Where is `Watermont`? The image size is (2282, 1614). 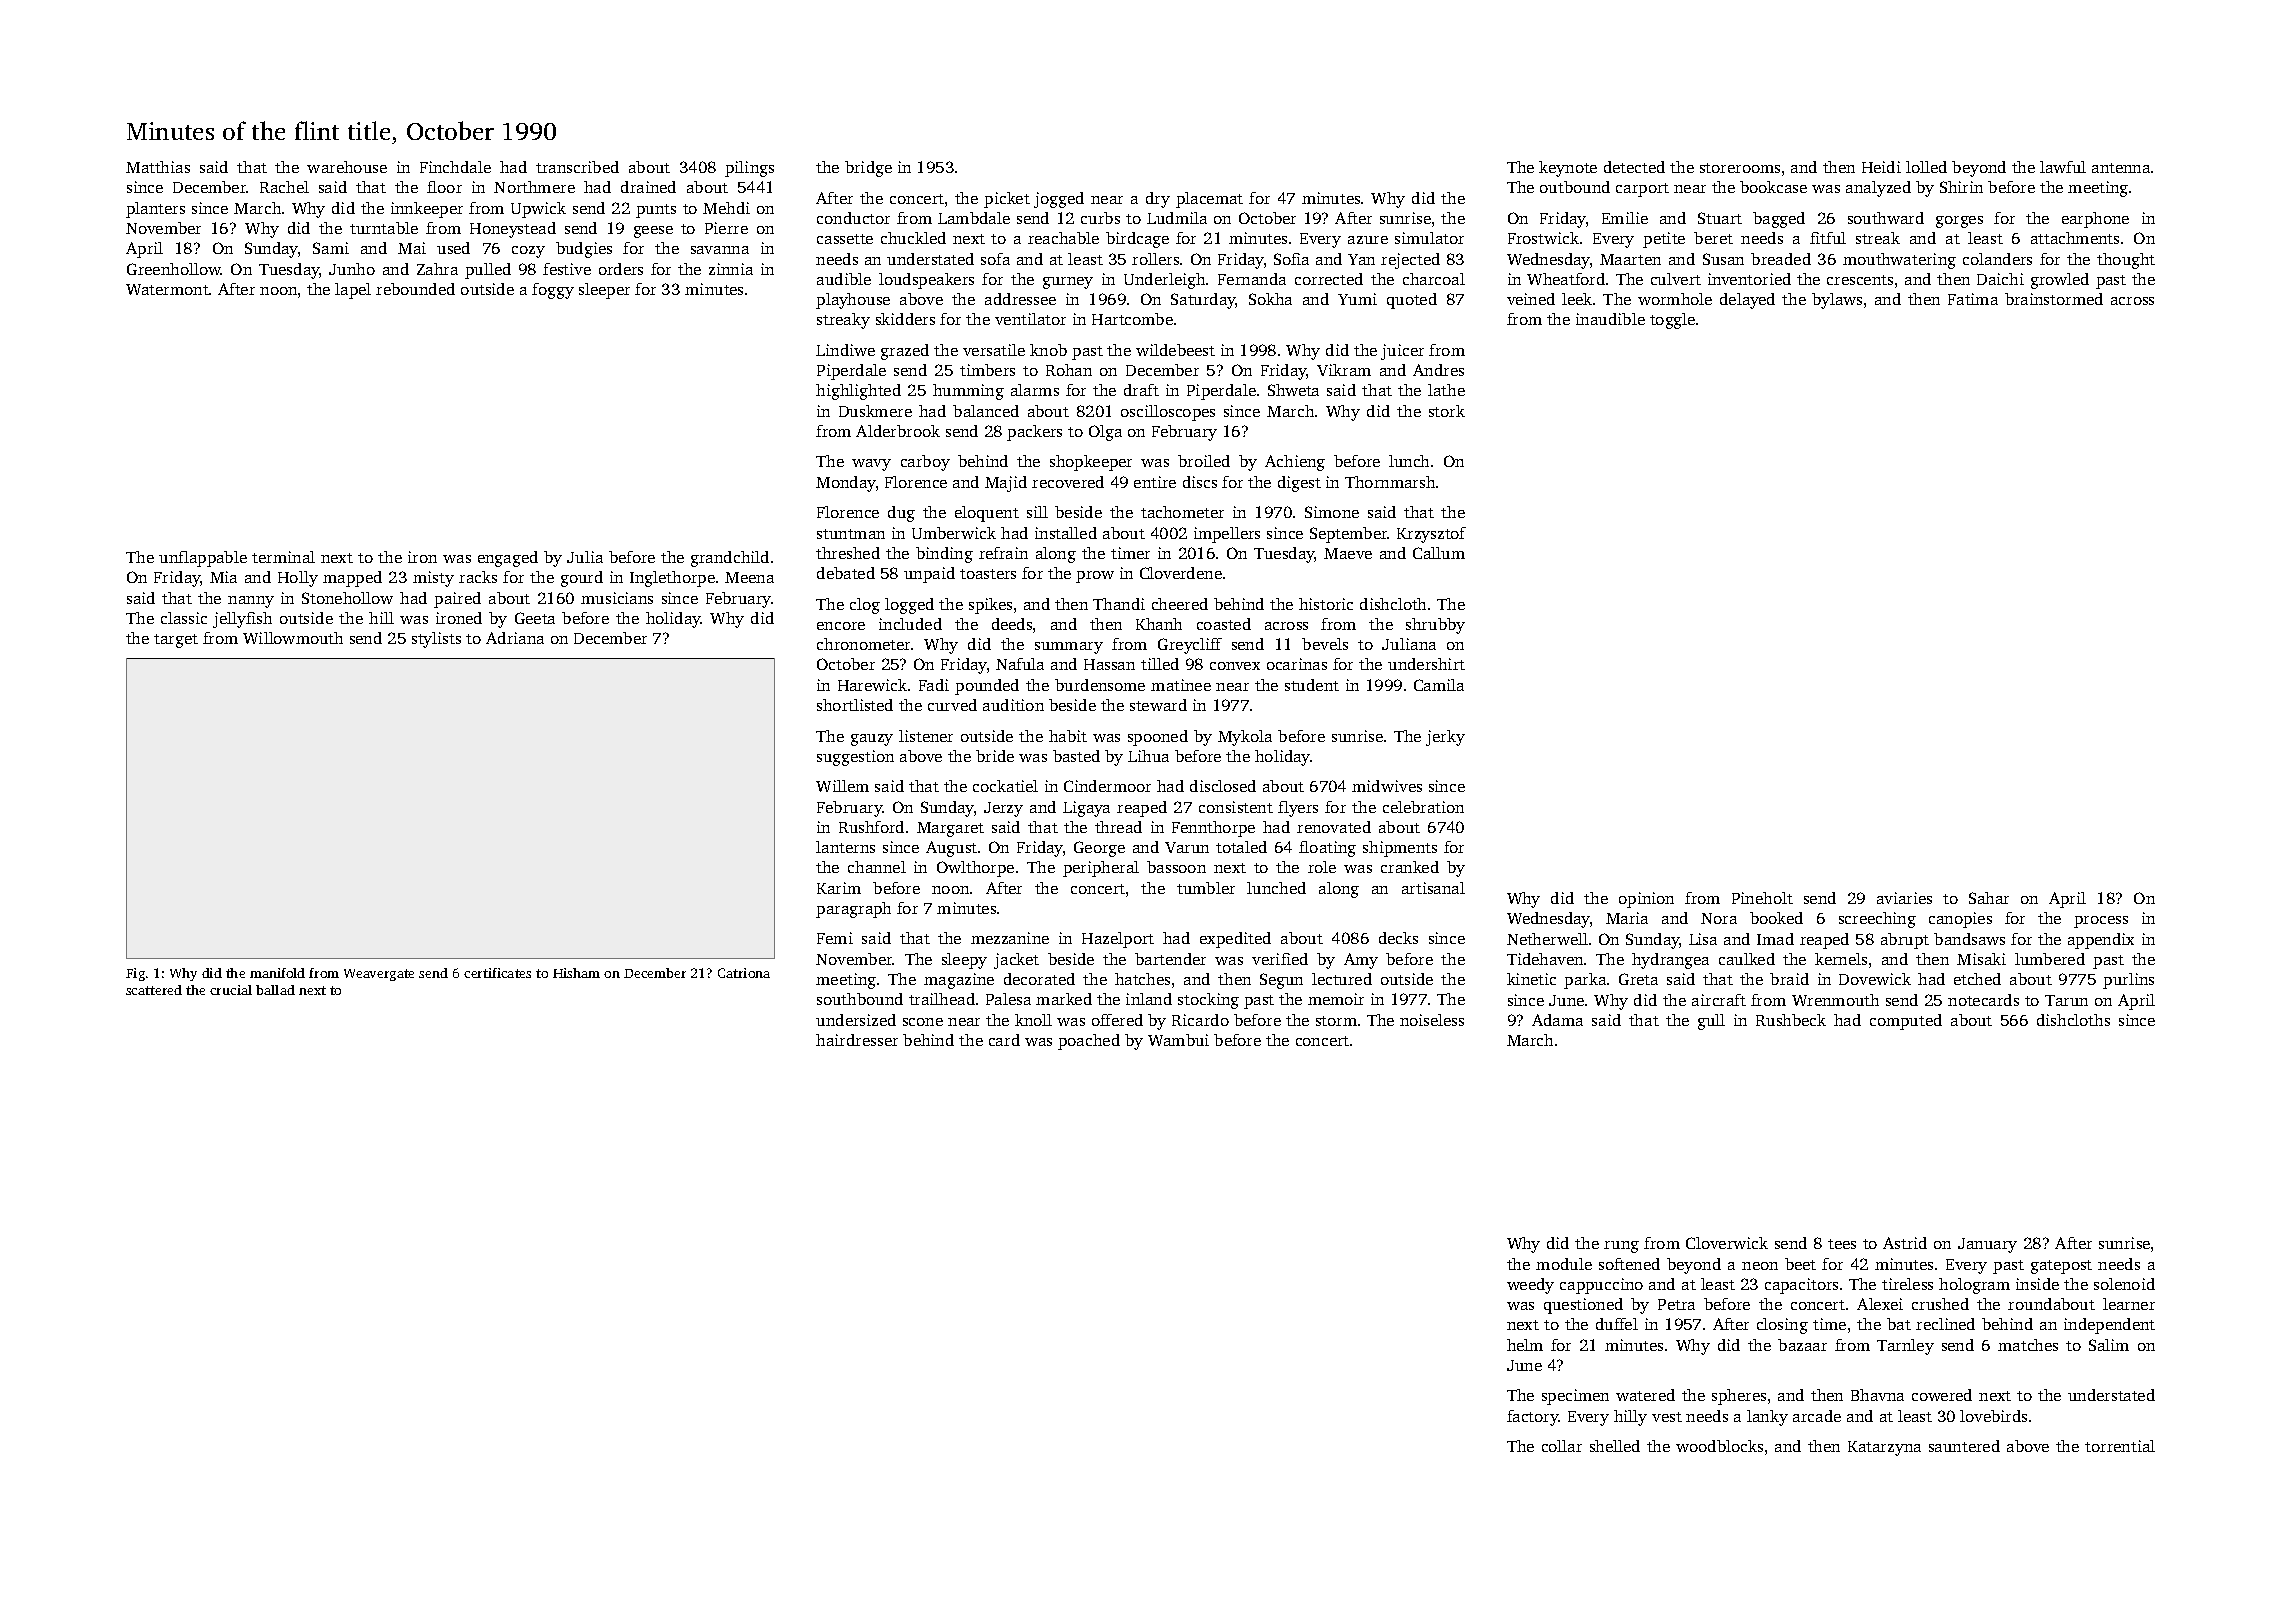
Watermont is located at coordinates (167, 289).
